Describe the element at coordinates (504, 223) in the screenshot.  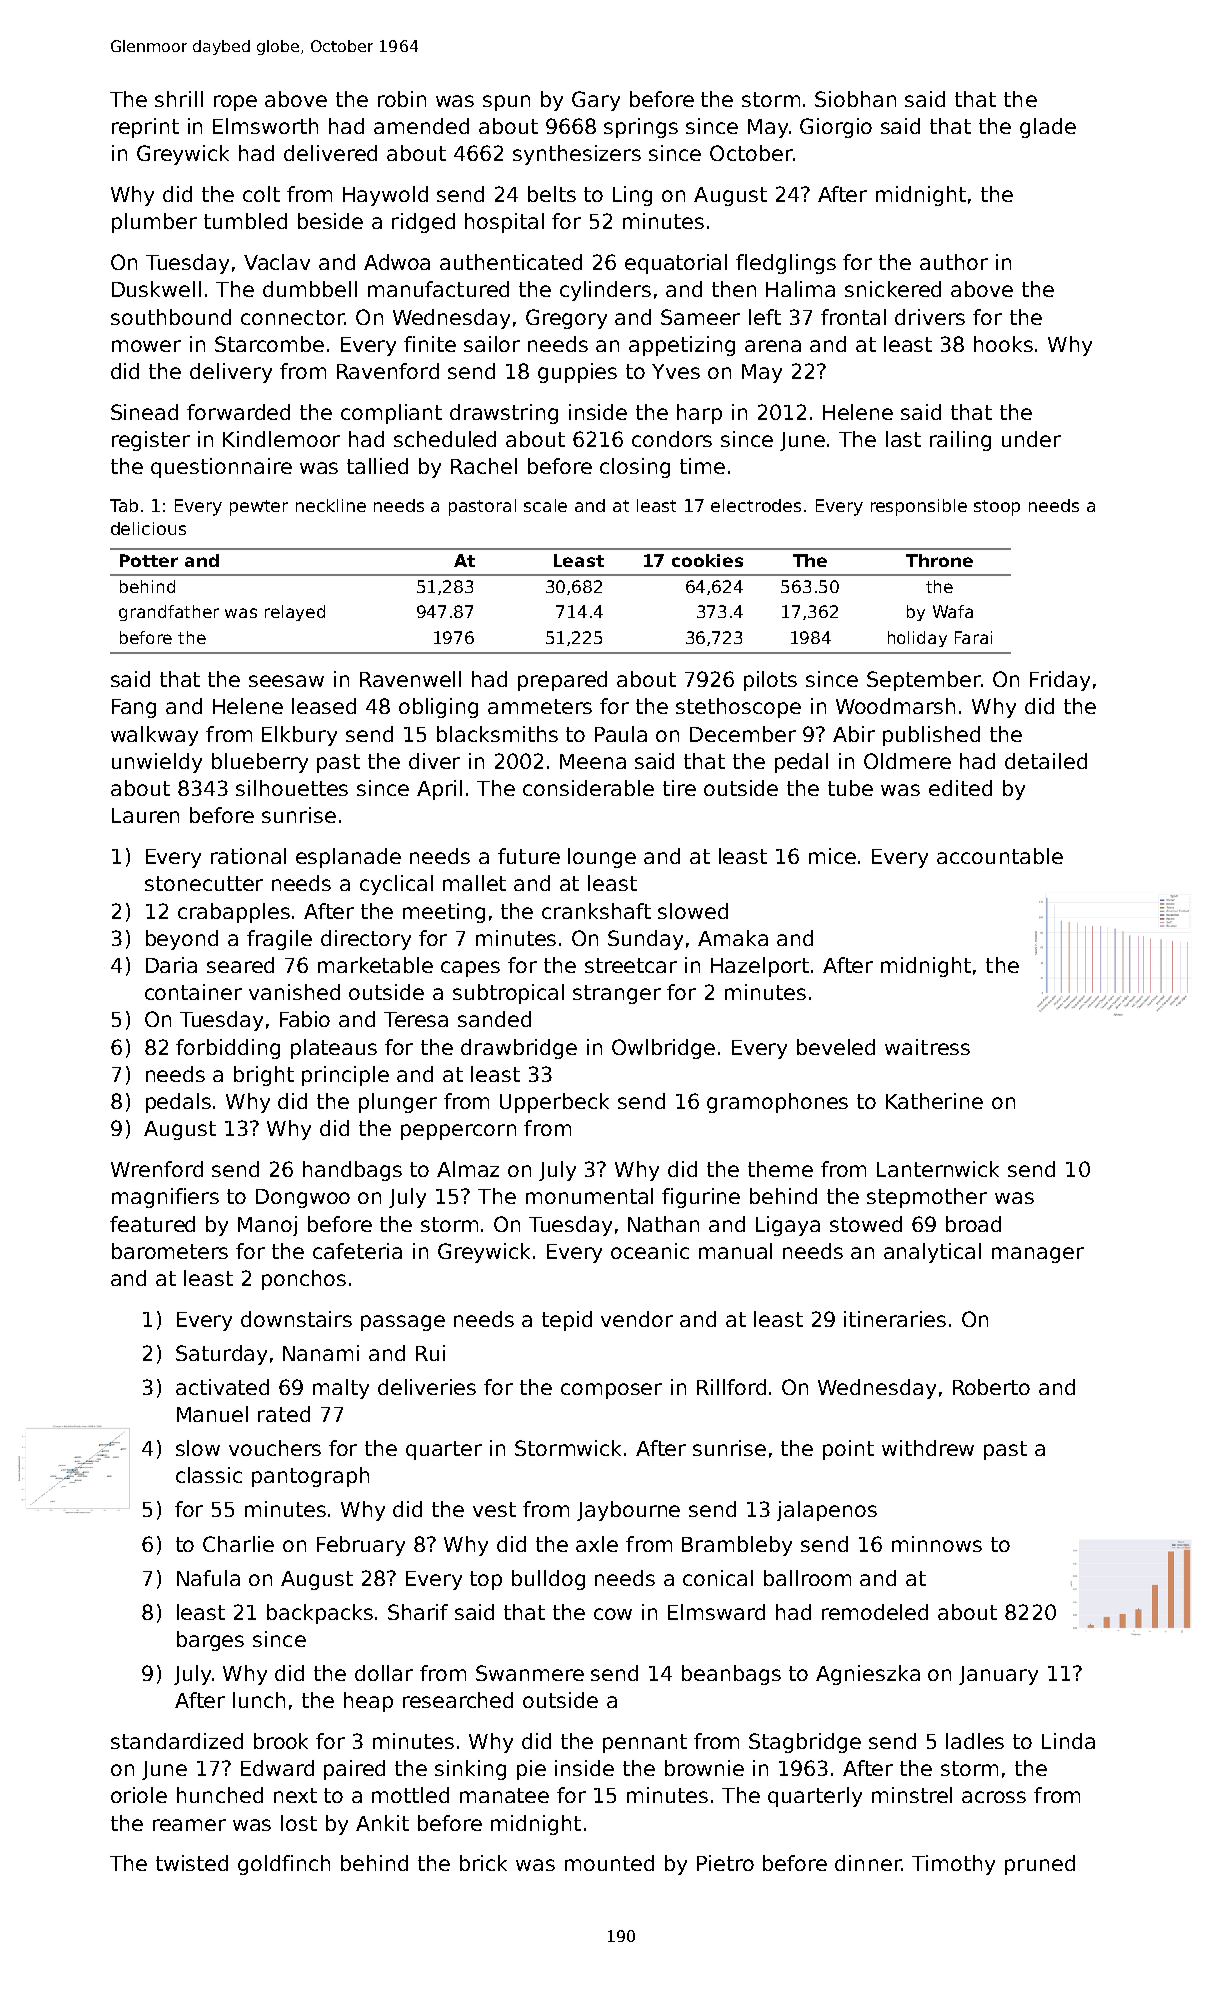
I see `hospital` at that location.
